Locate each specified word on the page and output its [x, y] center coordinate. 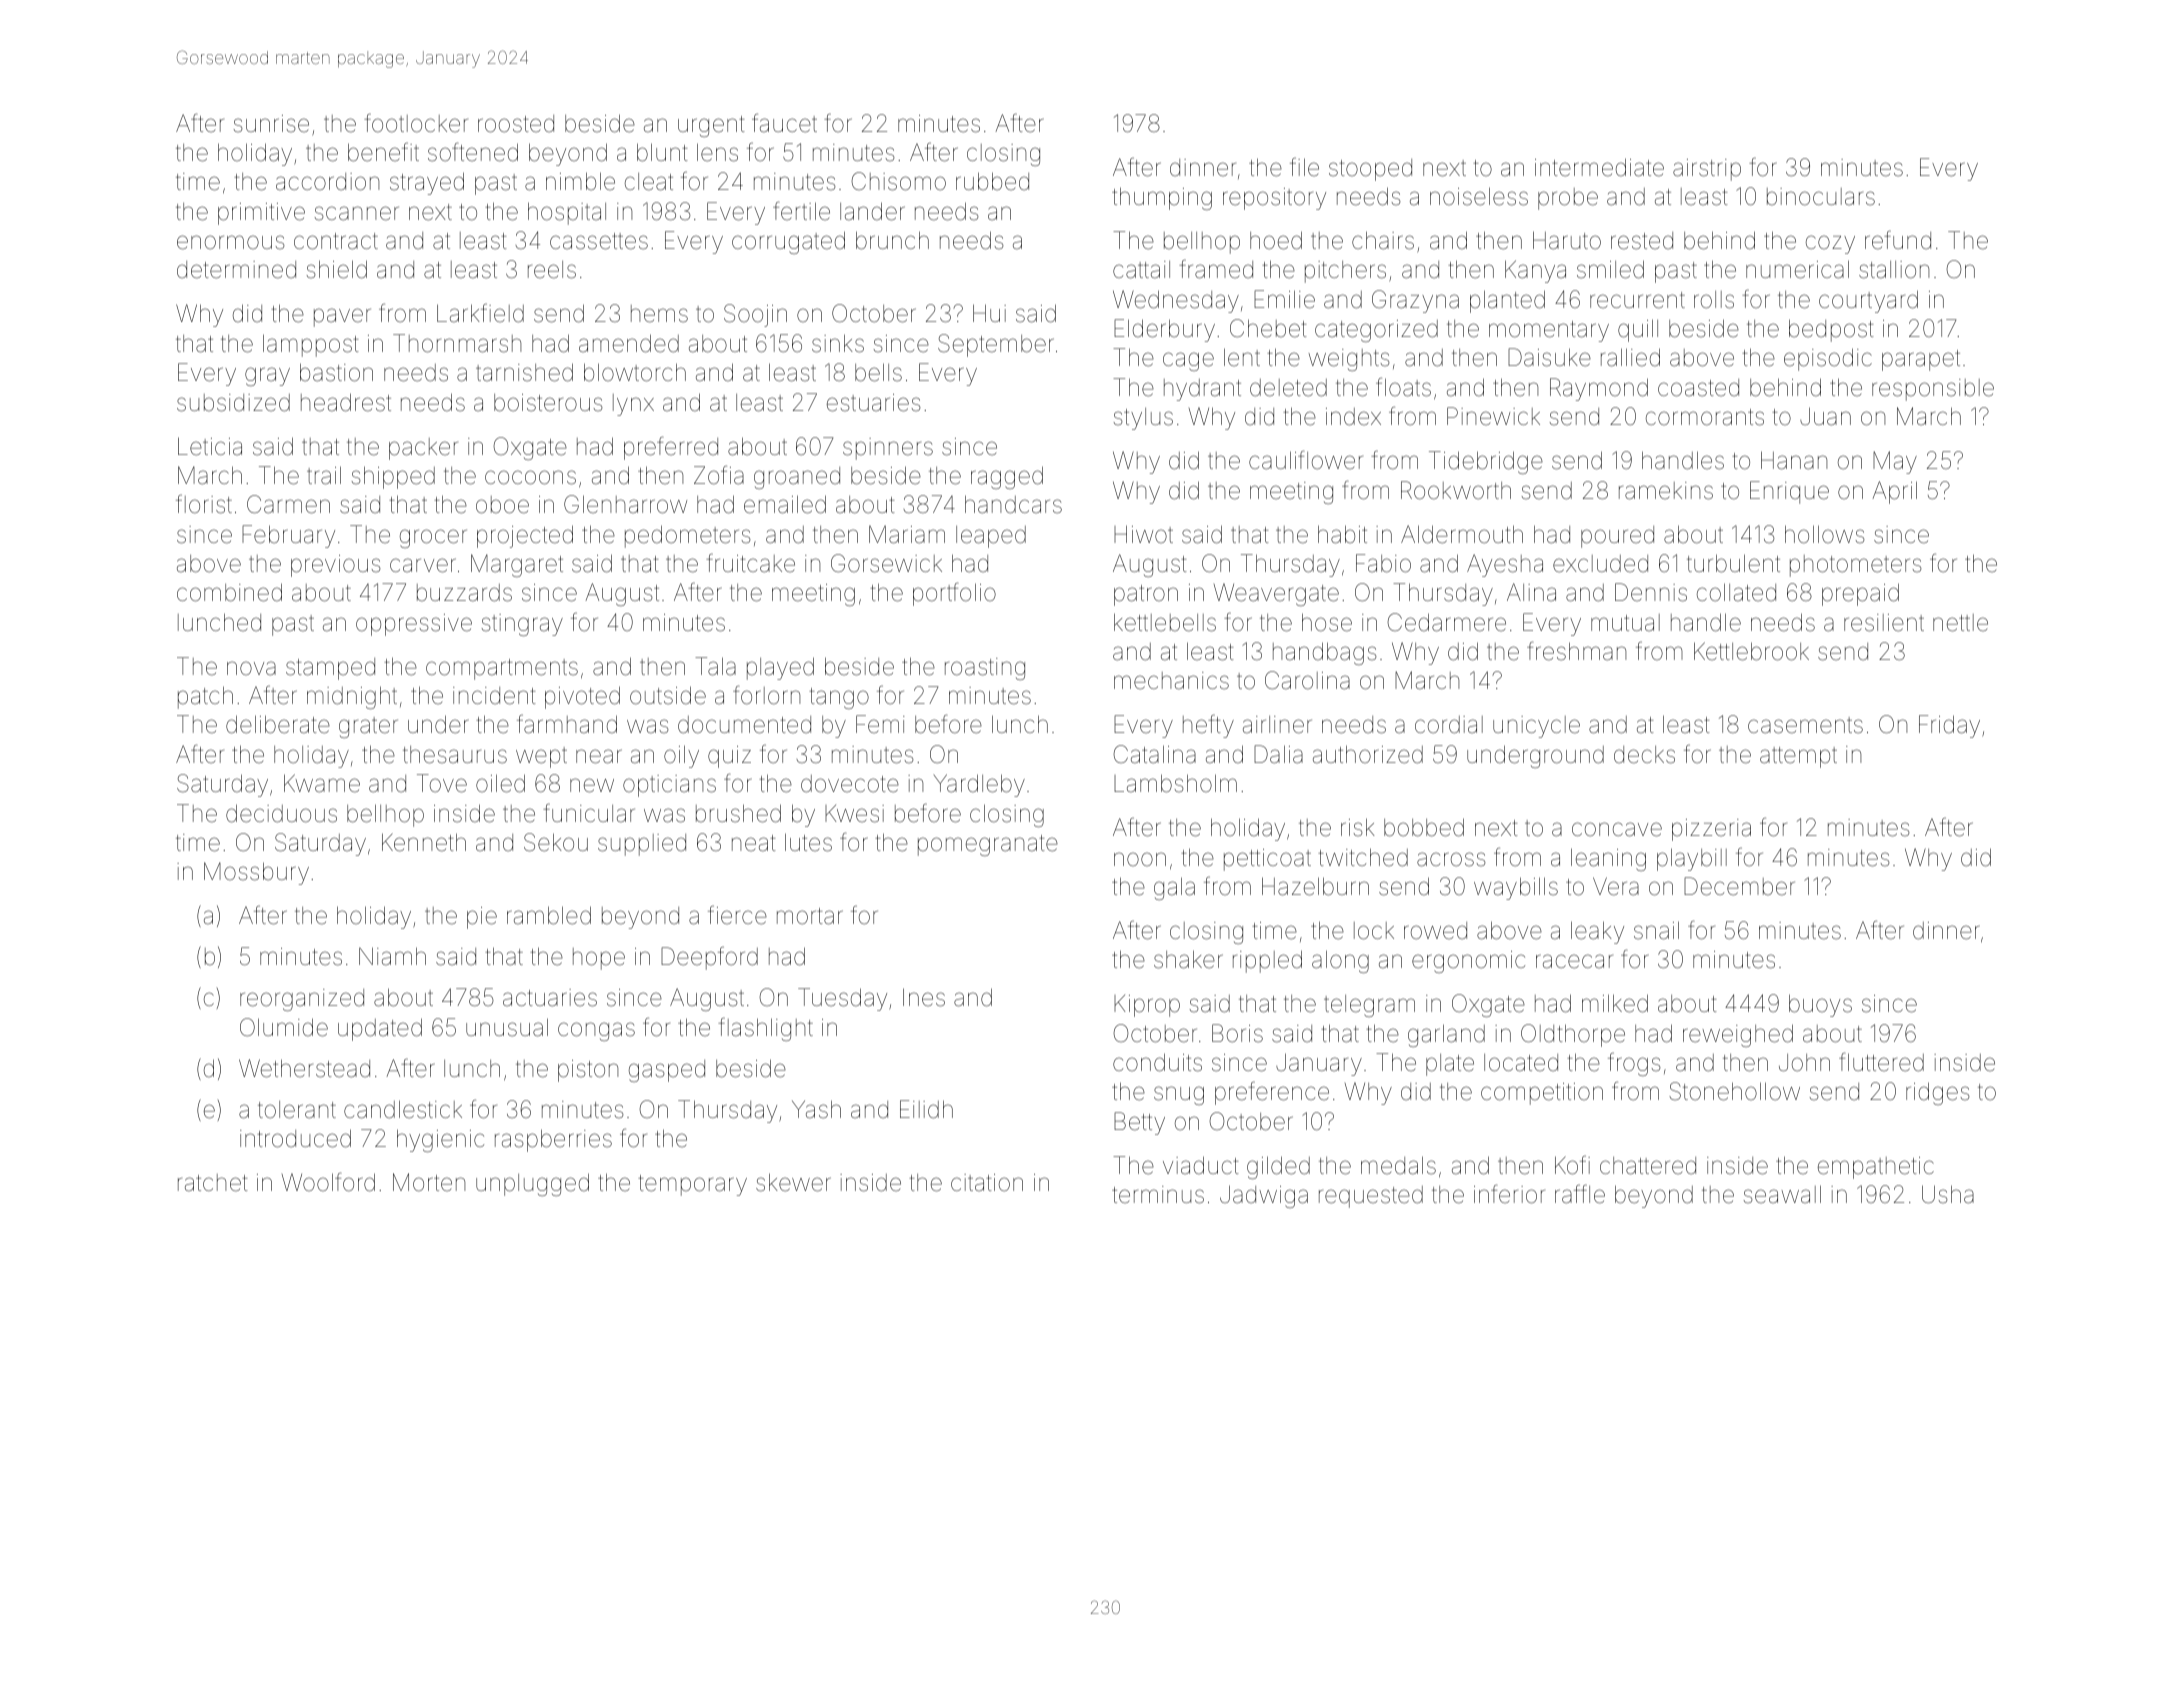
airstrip [1707, 170]
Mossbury [256, 873]
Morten [429, 1182]
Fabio [1383, 563]
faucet [784, 123]
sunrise [271, 124]
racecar [1574, 961]
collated [1736, 592]
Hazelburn [1315, 886]
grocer [433, 538]
